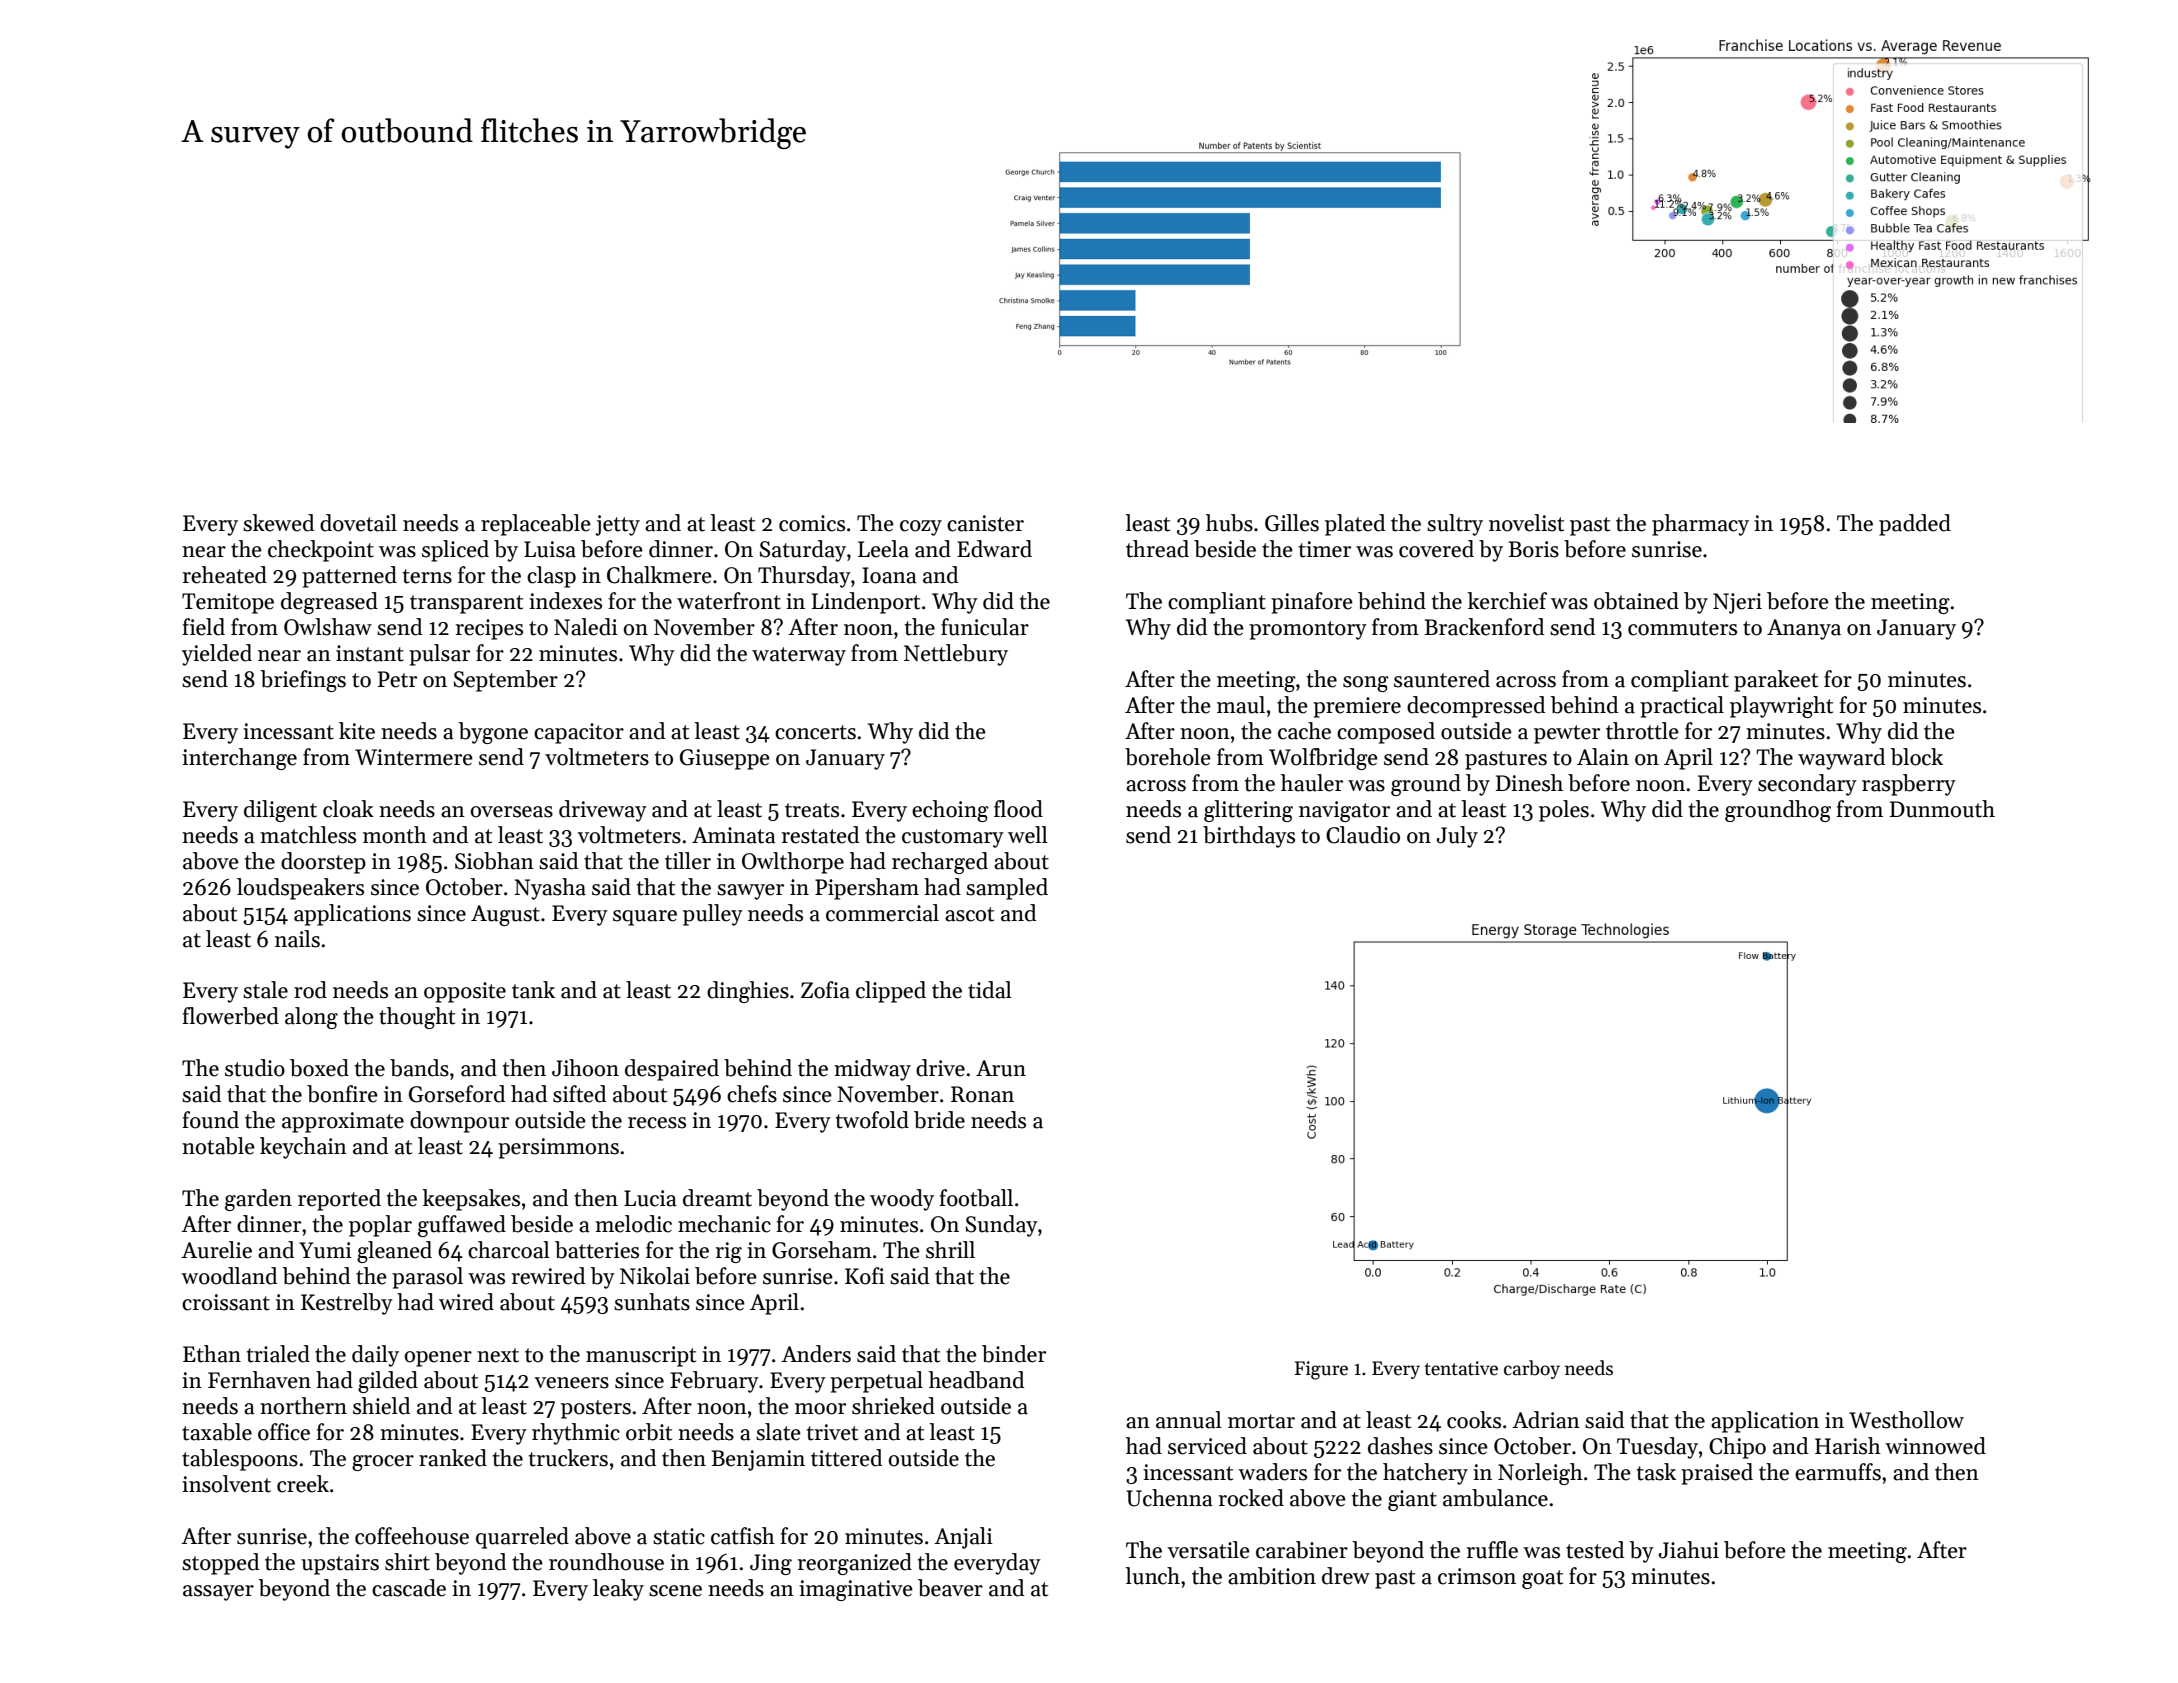  I want to click on song, so click(1366, 684).
